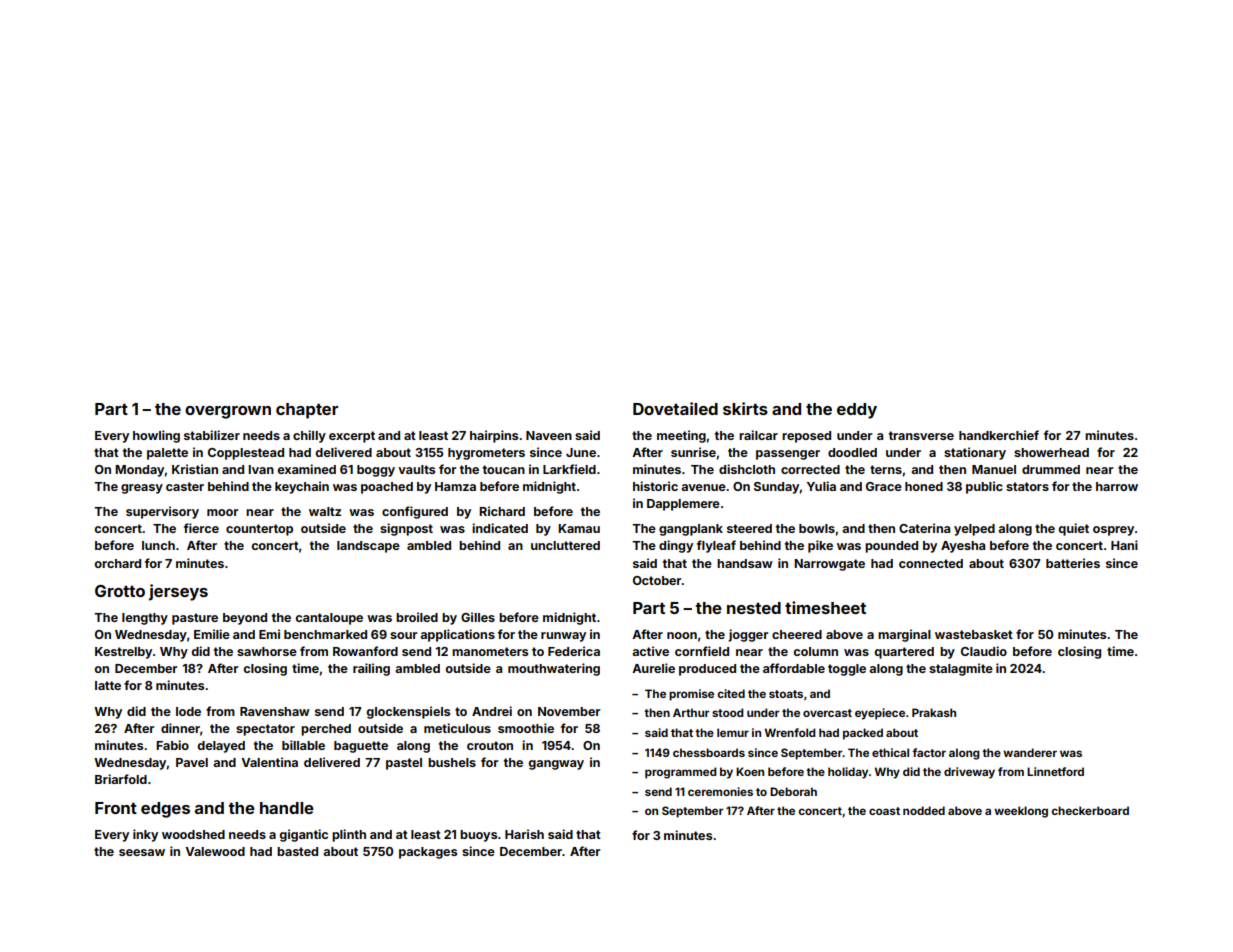 Image resolution: width=1233 pixels, height=952 pixels. Describe the element at coordinates (452, 762) in the document. I see `bushels` at that location.
